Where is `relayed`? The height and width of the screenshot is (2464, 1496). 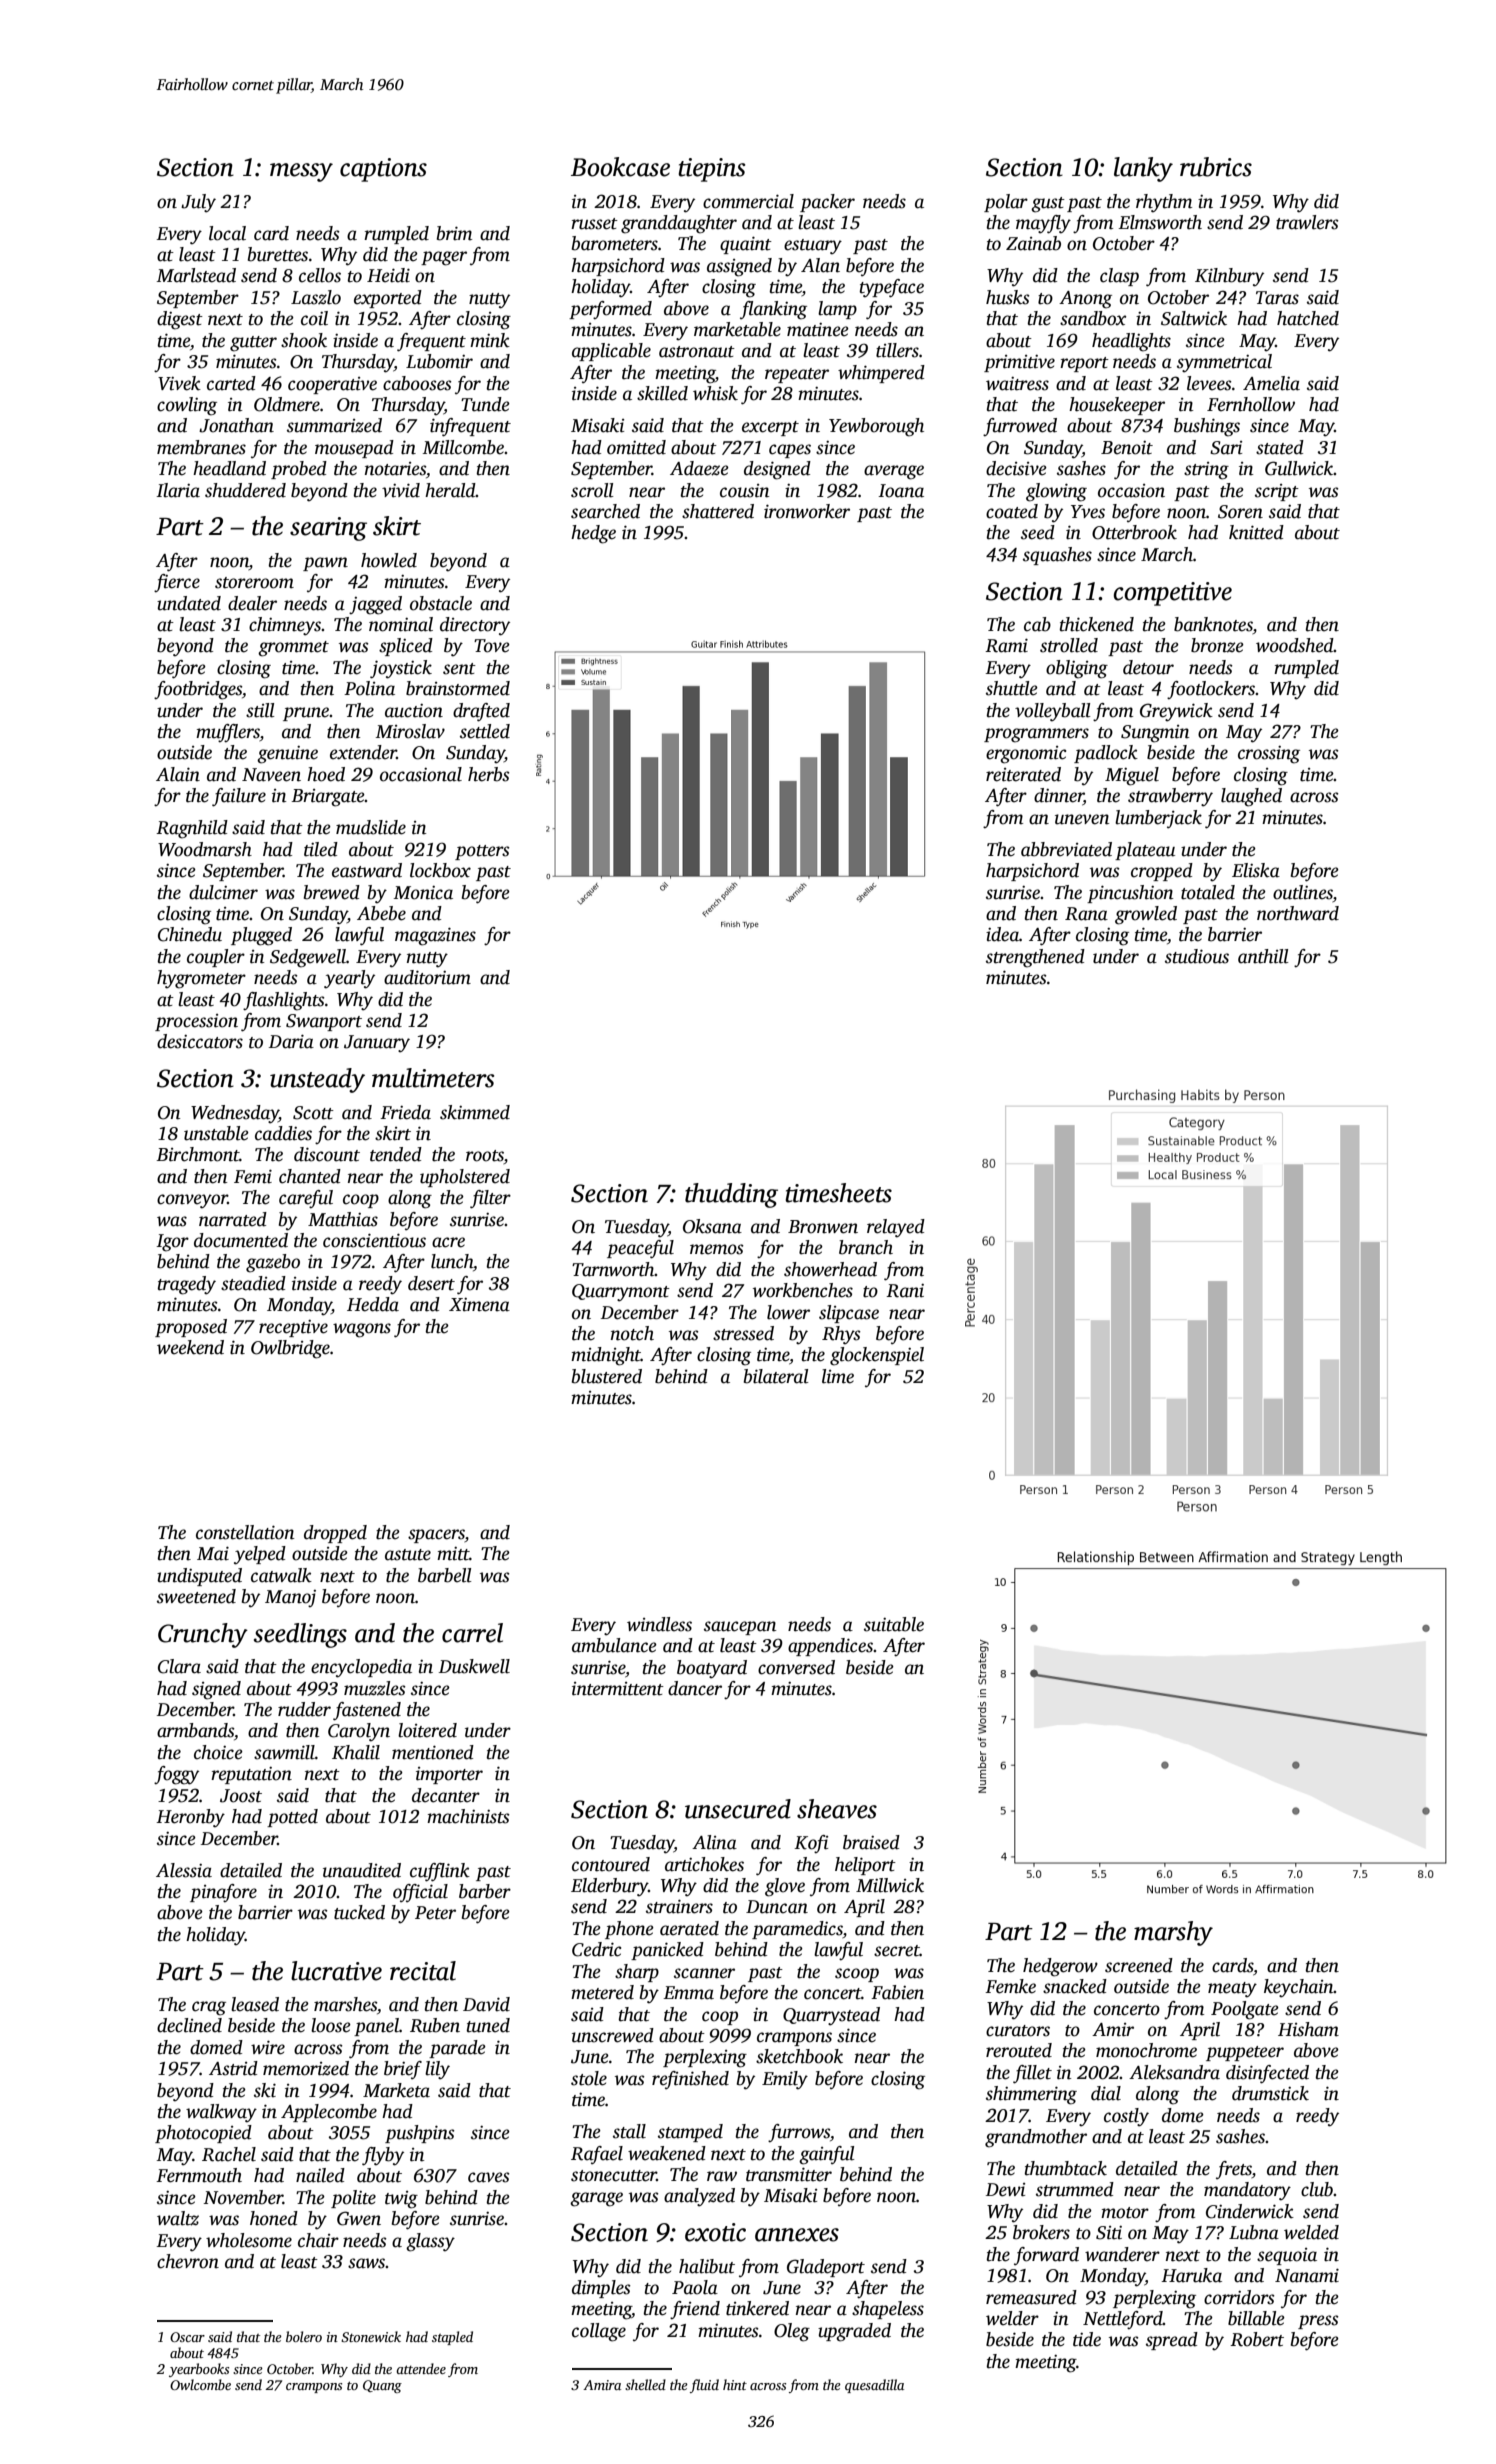
relayed is located at coordinates (896, 1228).
